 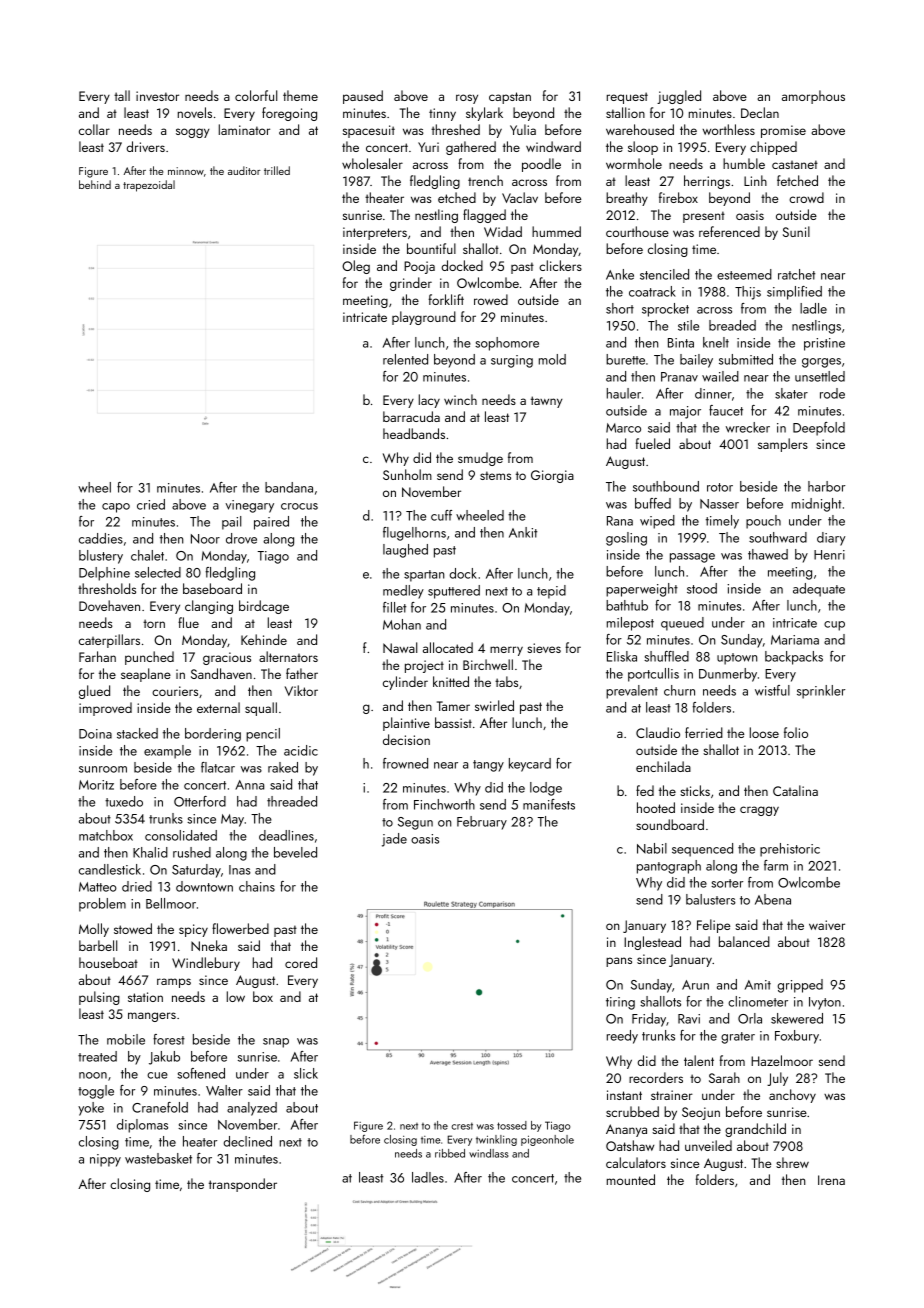 I want to click on Nawal, so click(x=400, y=647).
